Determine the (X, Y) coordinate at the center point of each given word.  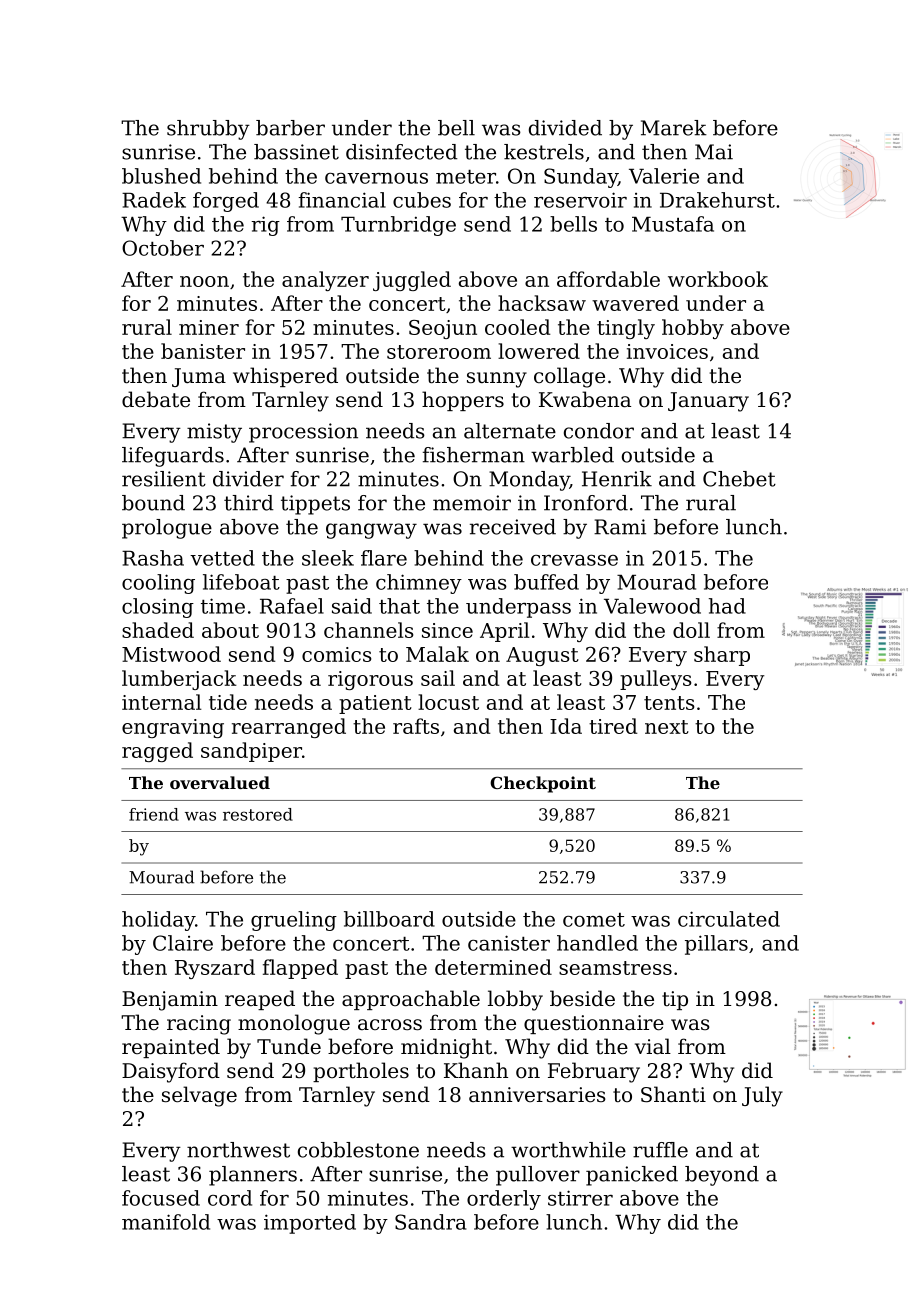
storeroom (439, 352)
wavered (635, 303)
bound (153, 503)
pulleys (656, 680)
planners (253, 1176)
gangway (371, 531)
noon (204, 281)
